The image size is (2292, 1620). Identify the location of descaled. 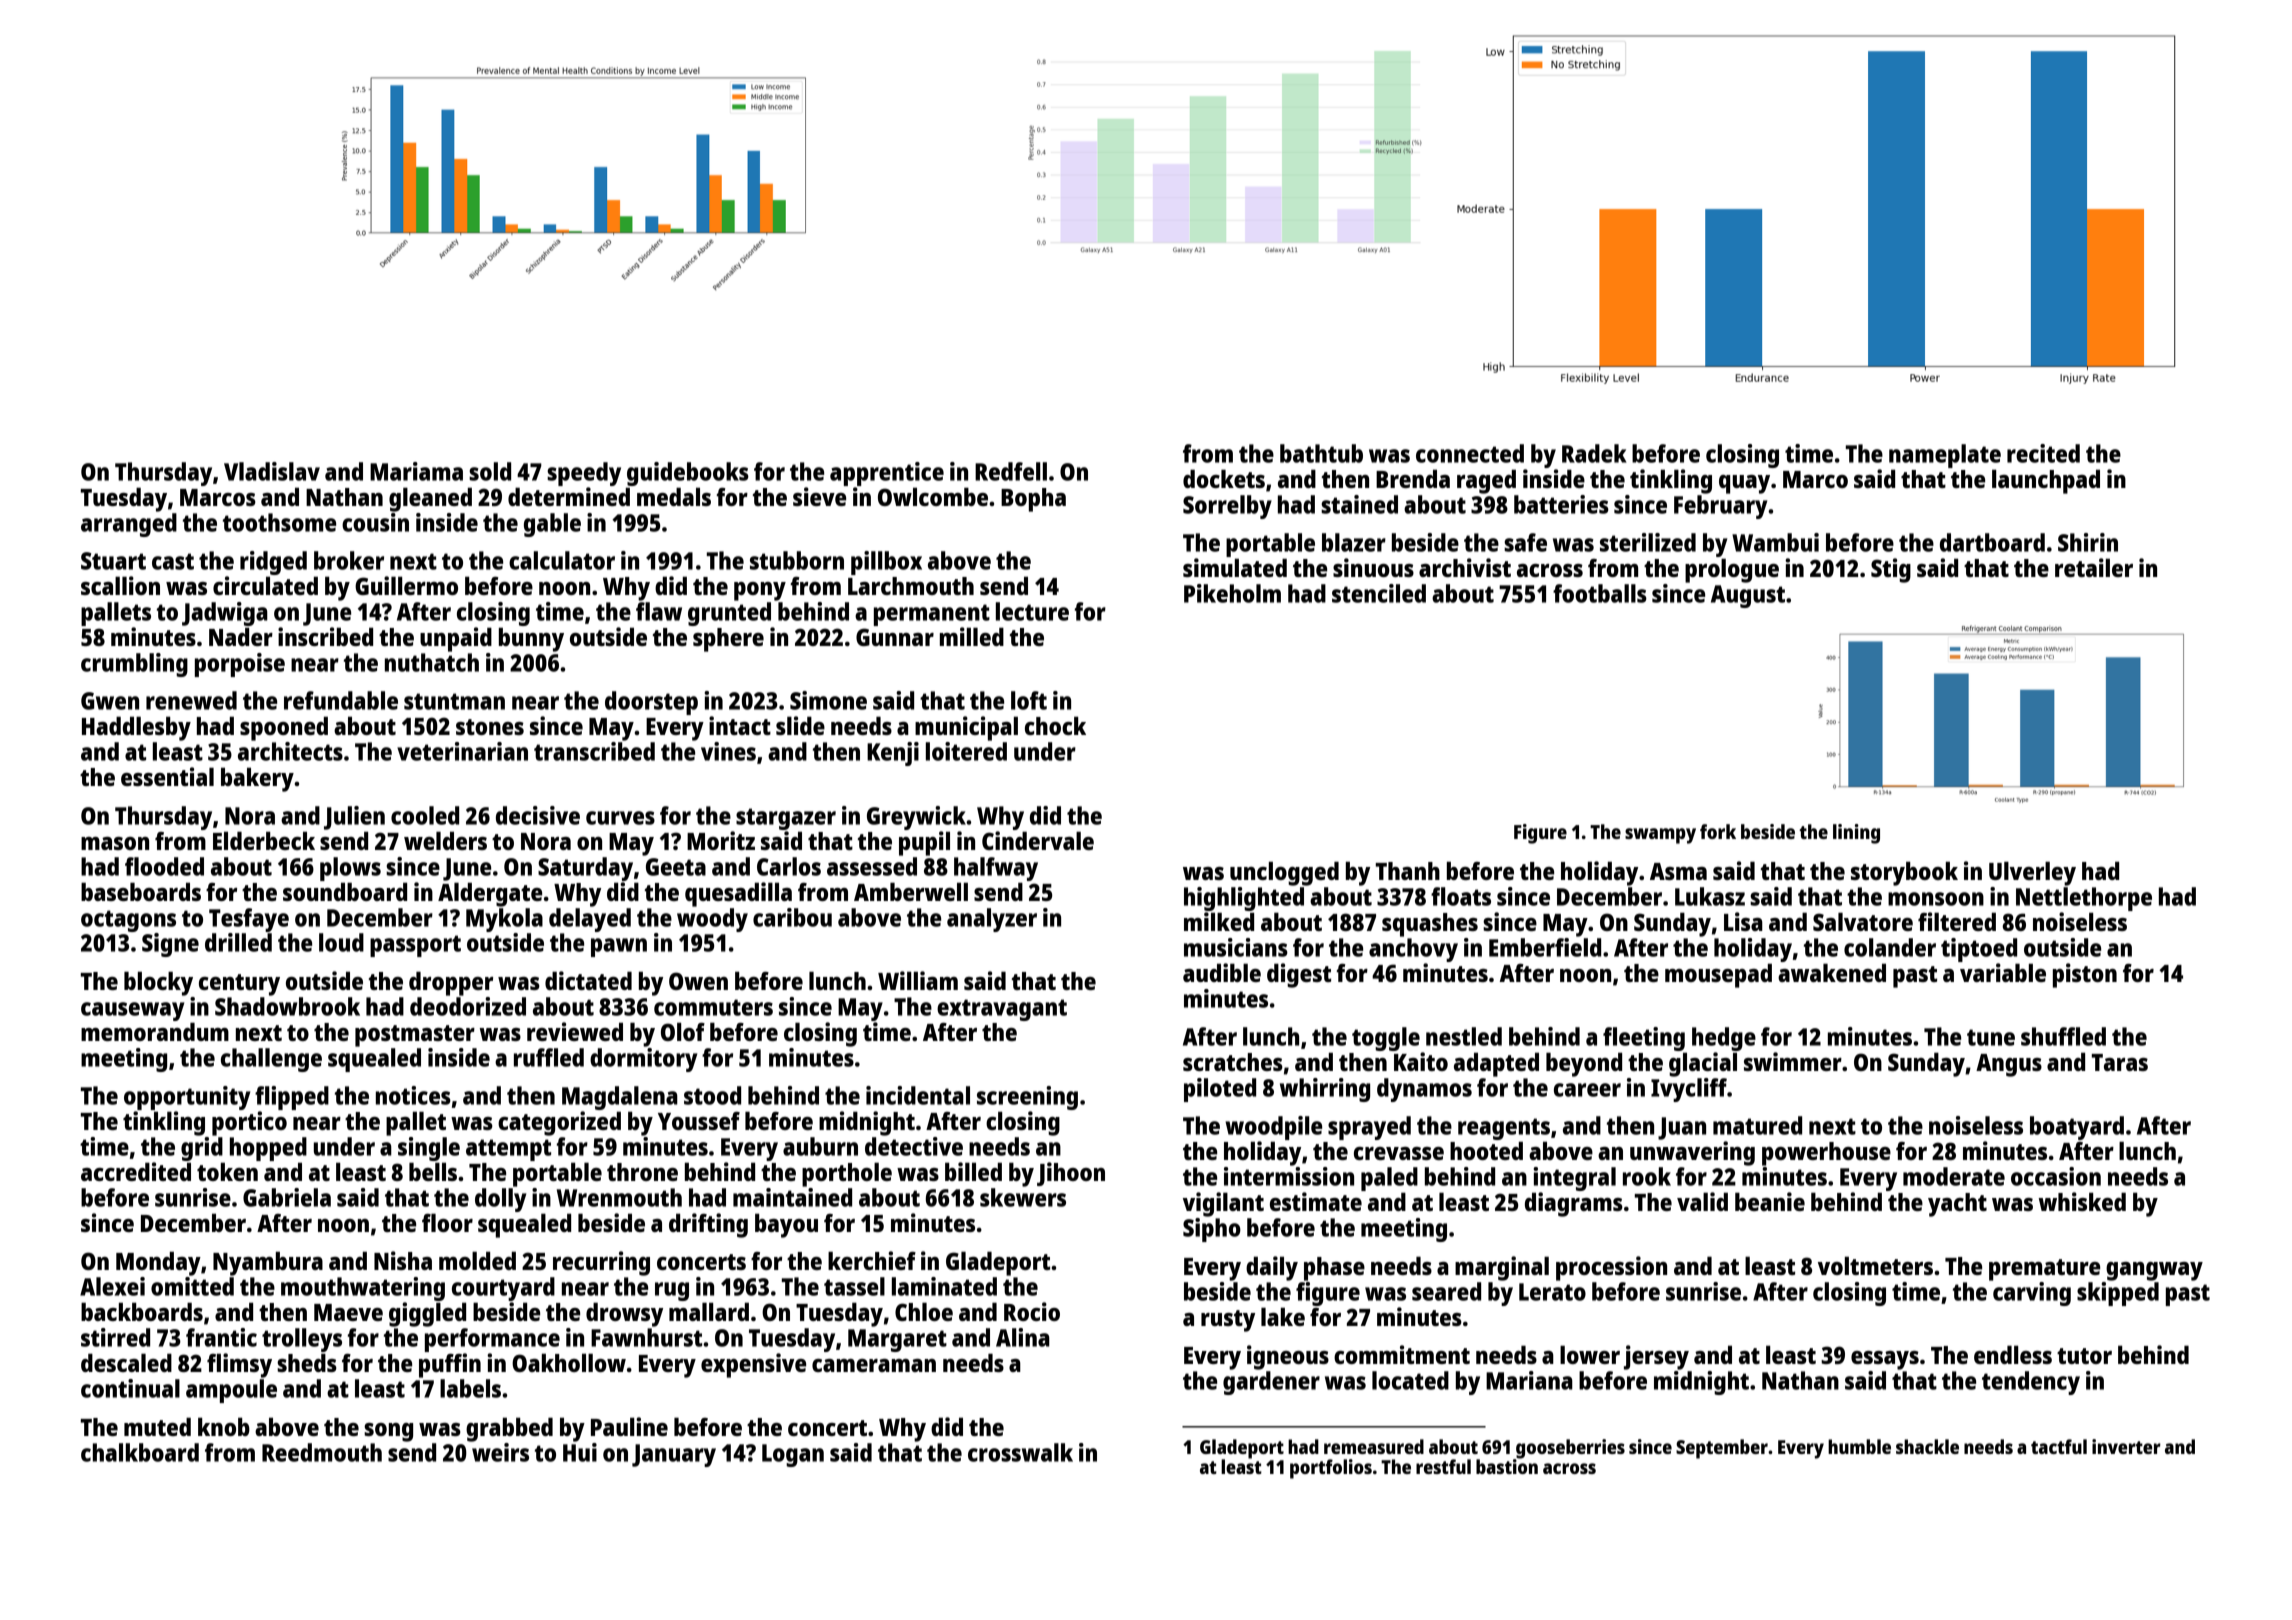
(126, 1362).
